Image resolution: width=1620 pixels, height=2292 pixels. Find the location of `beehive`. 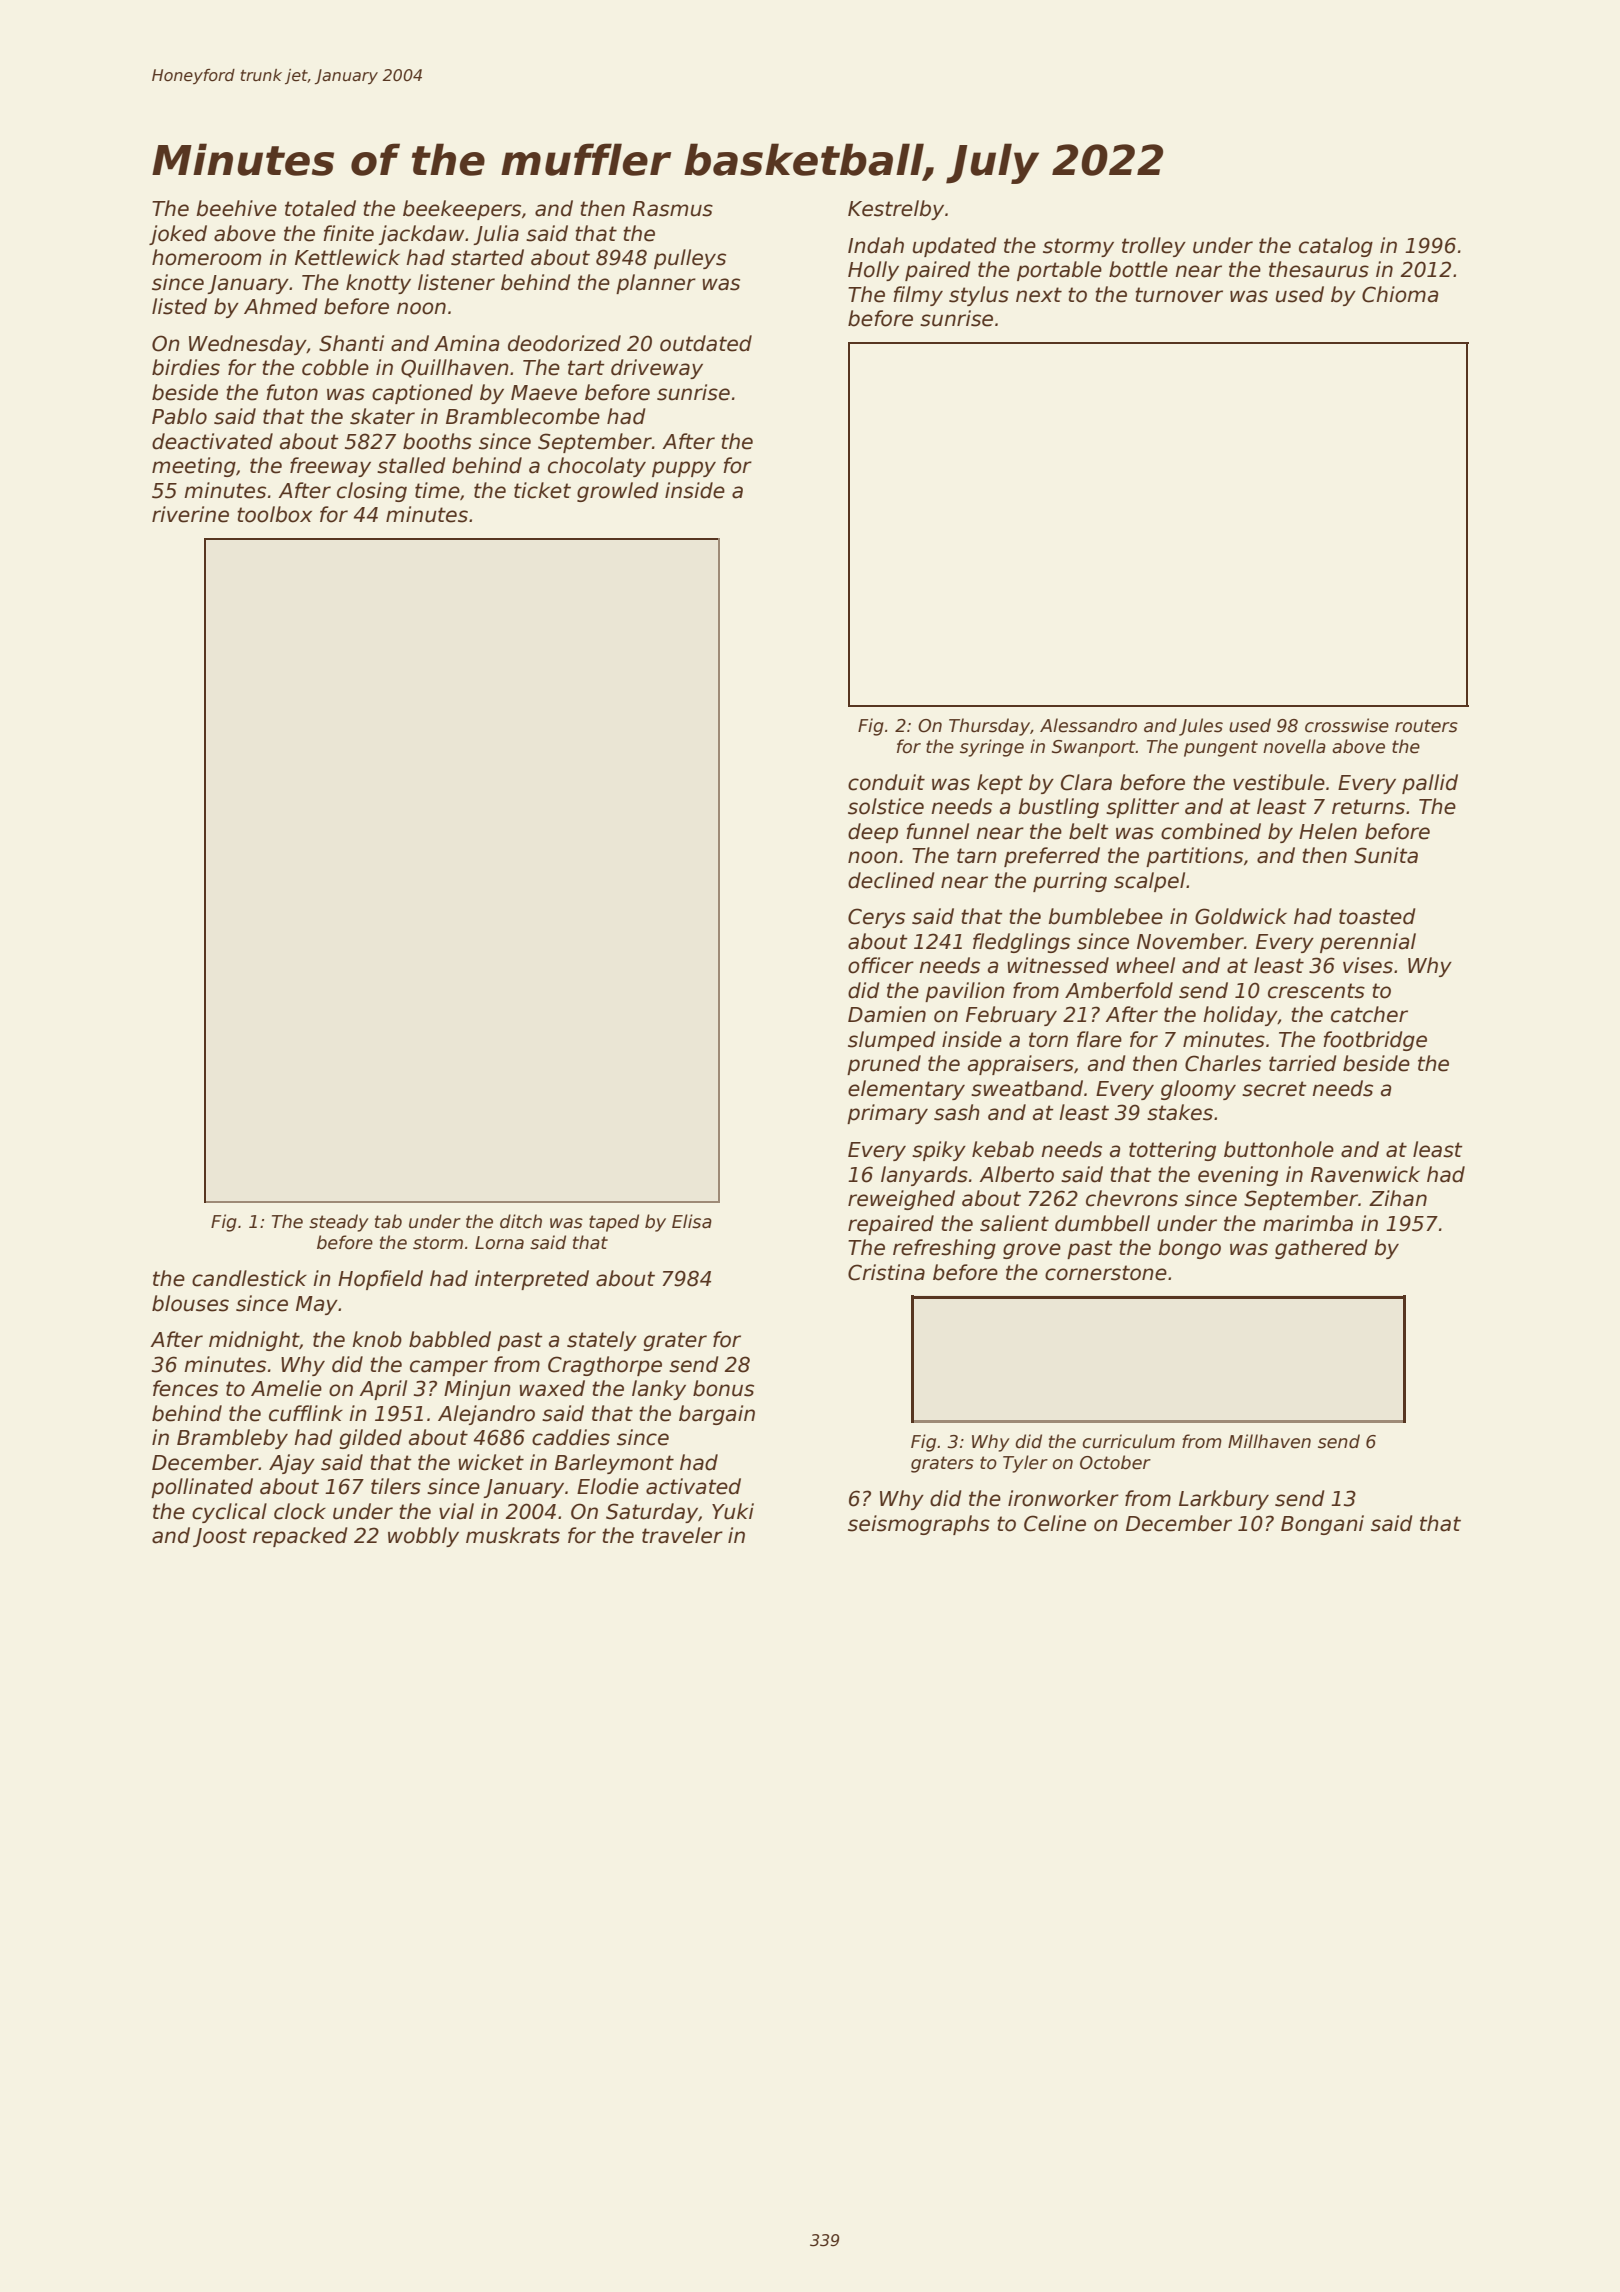

beehive is located at coordinates (236, 208).
